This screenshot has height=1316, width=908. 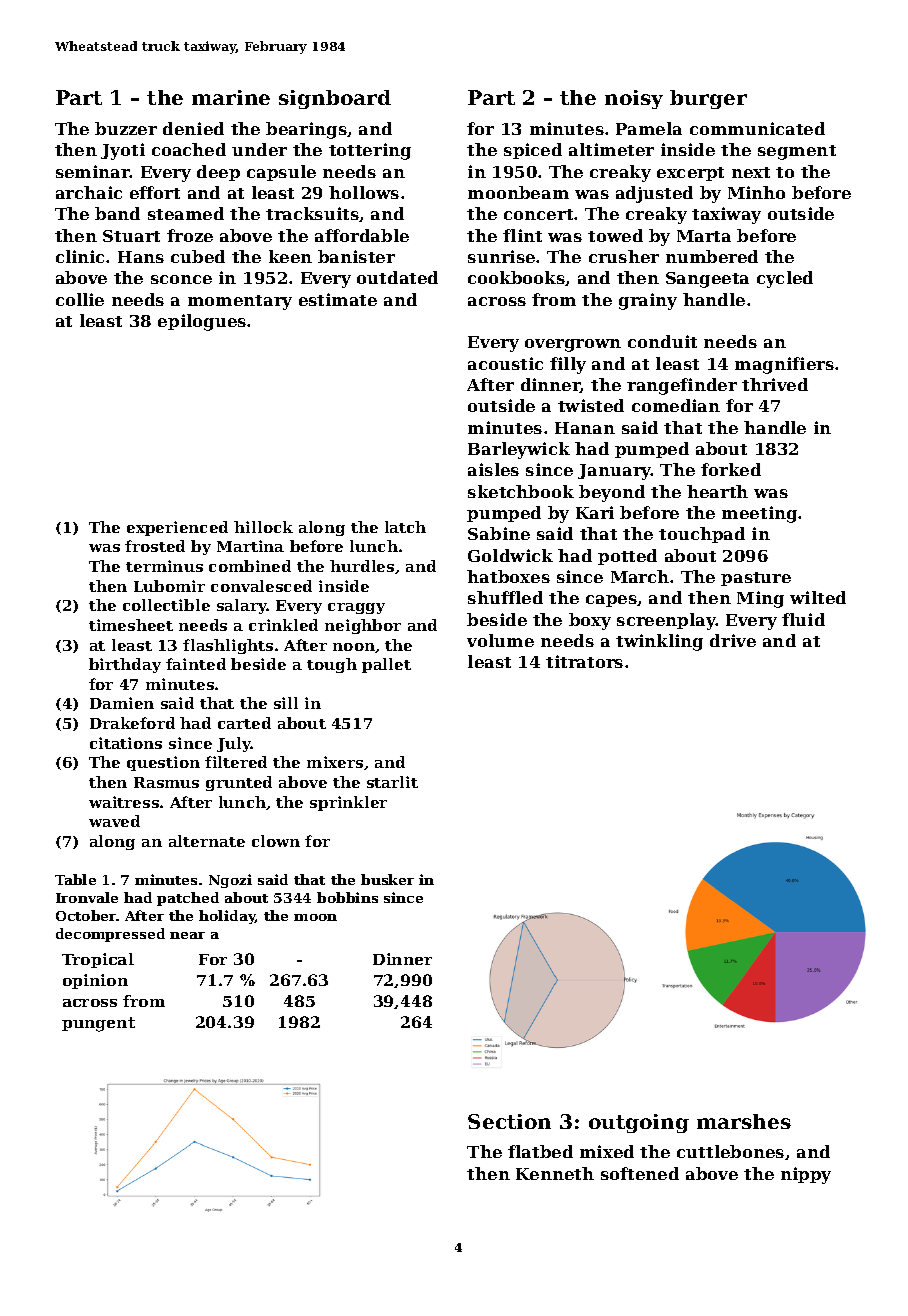 I want to click on wilted, so click(x=818, y=597).
